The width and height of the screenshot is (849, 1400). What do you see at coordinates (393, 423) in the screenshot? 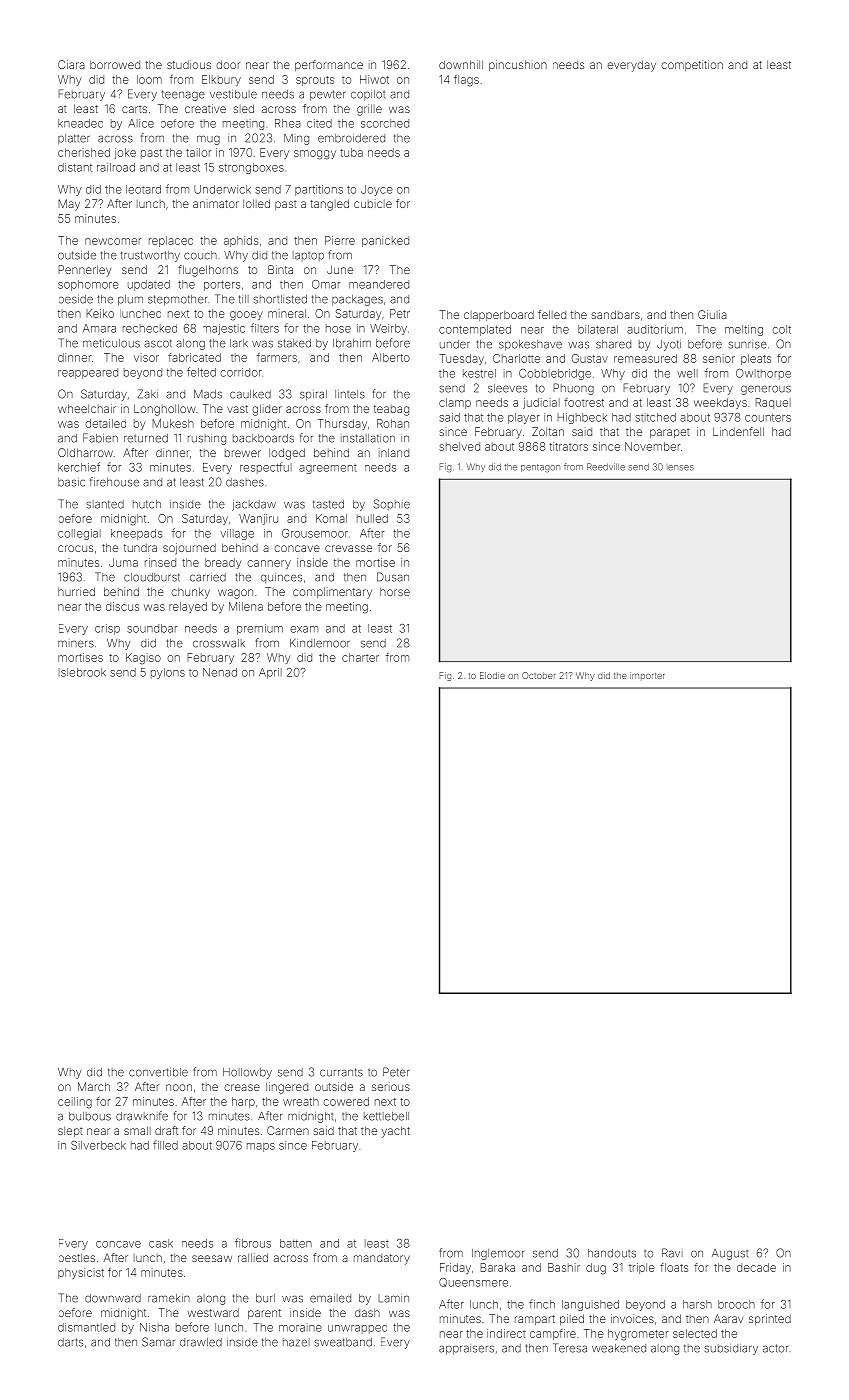
I see `Rohan` at bounding box center [393, 423].
